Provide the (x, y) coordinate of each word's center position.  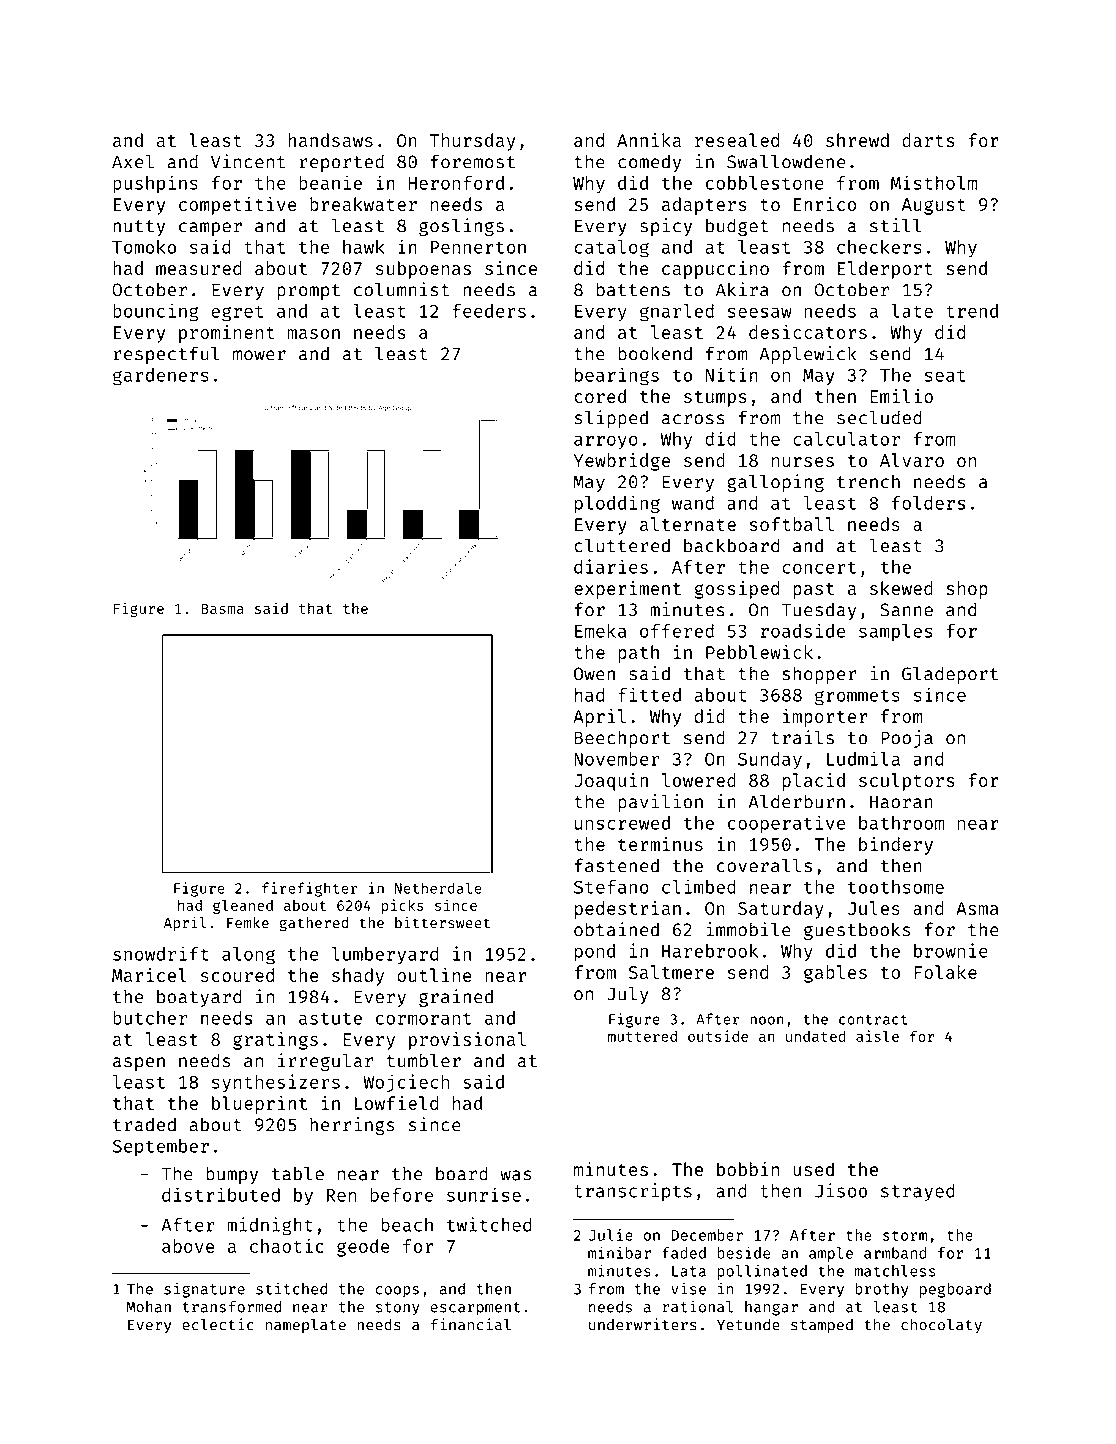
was (515, 1175)
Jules (874, 908)
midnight (270, 1226)
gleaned (243, 907)
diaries (611, 566)
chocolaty (941, 1326)
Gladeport (950, 675)
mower (259, 355)
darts (928, 140)
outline (434, 975)
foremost (473, 161)
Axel (133, 161)
